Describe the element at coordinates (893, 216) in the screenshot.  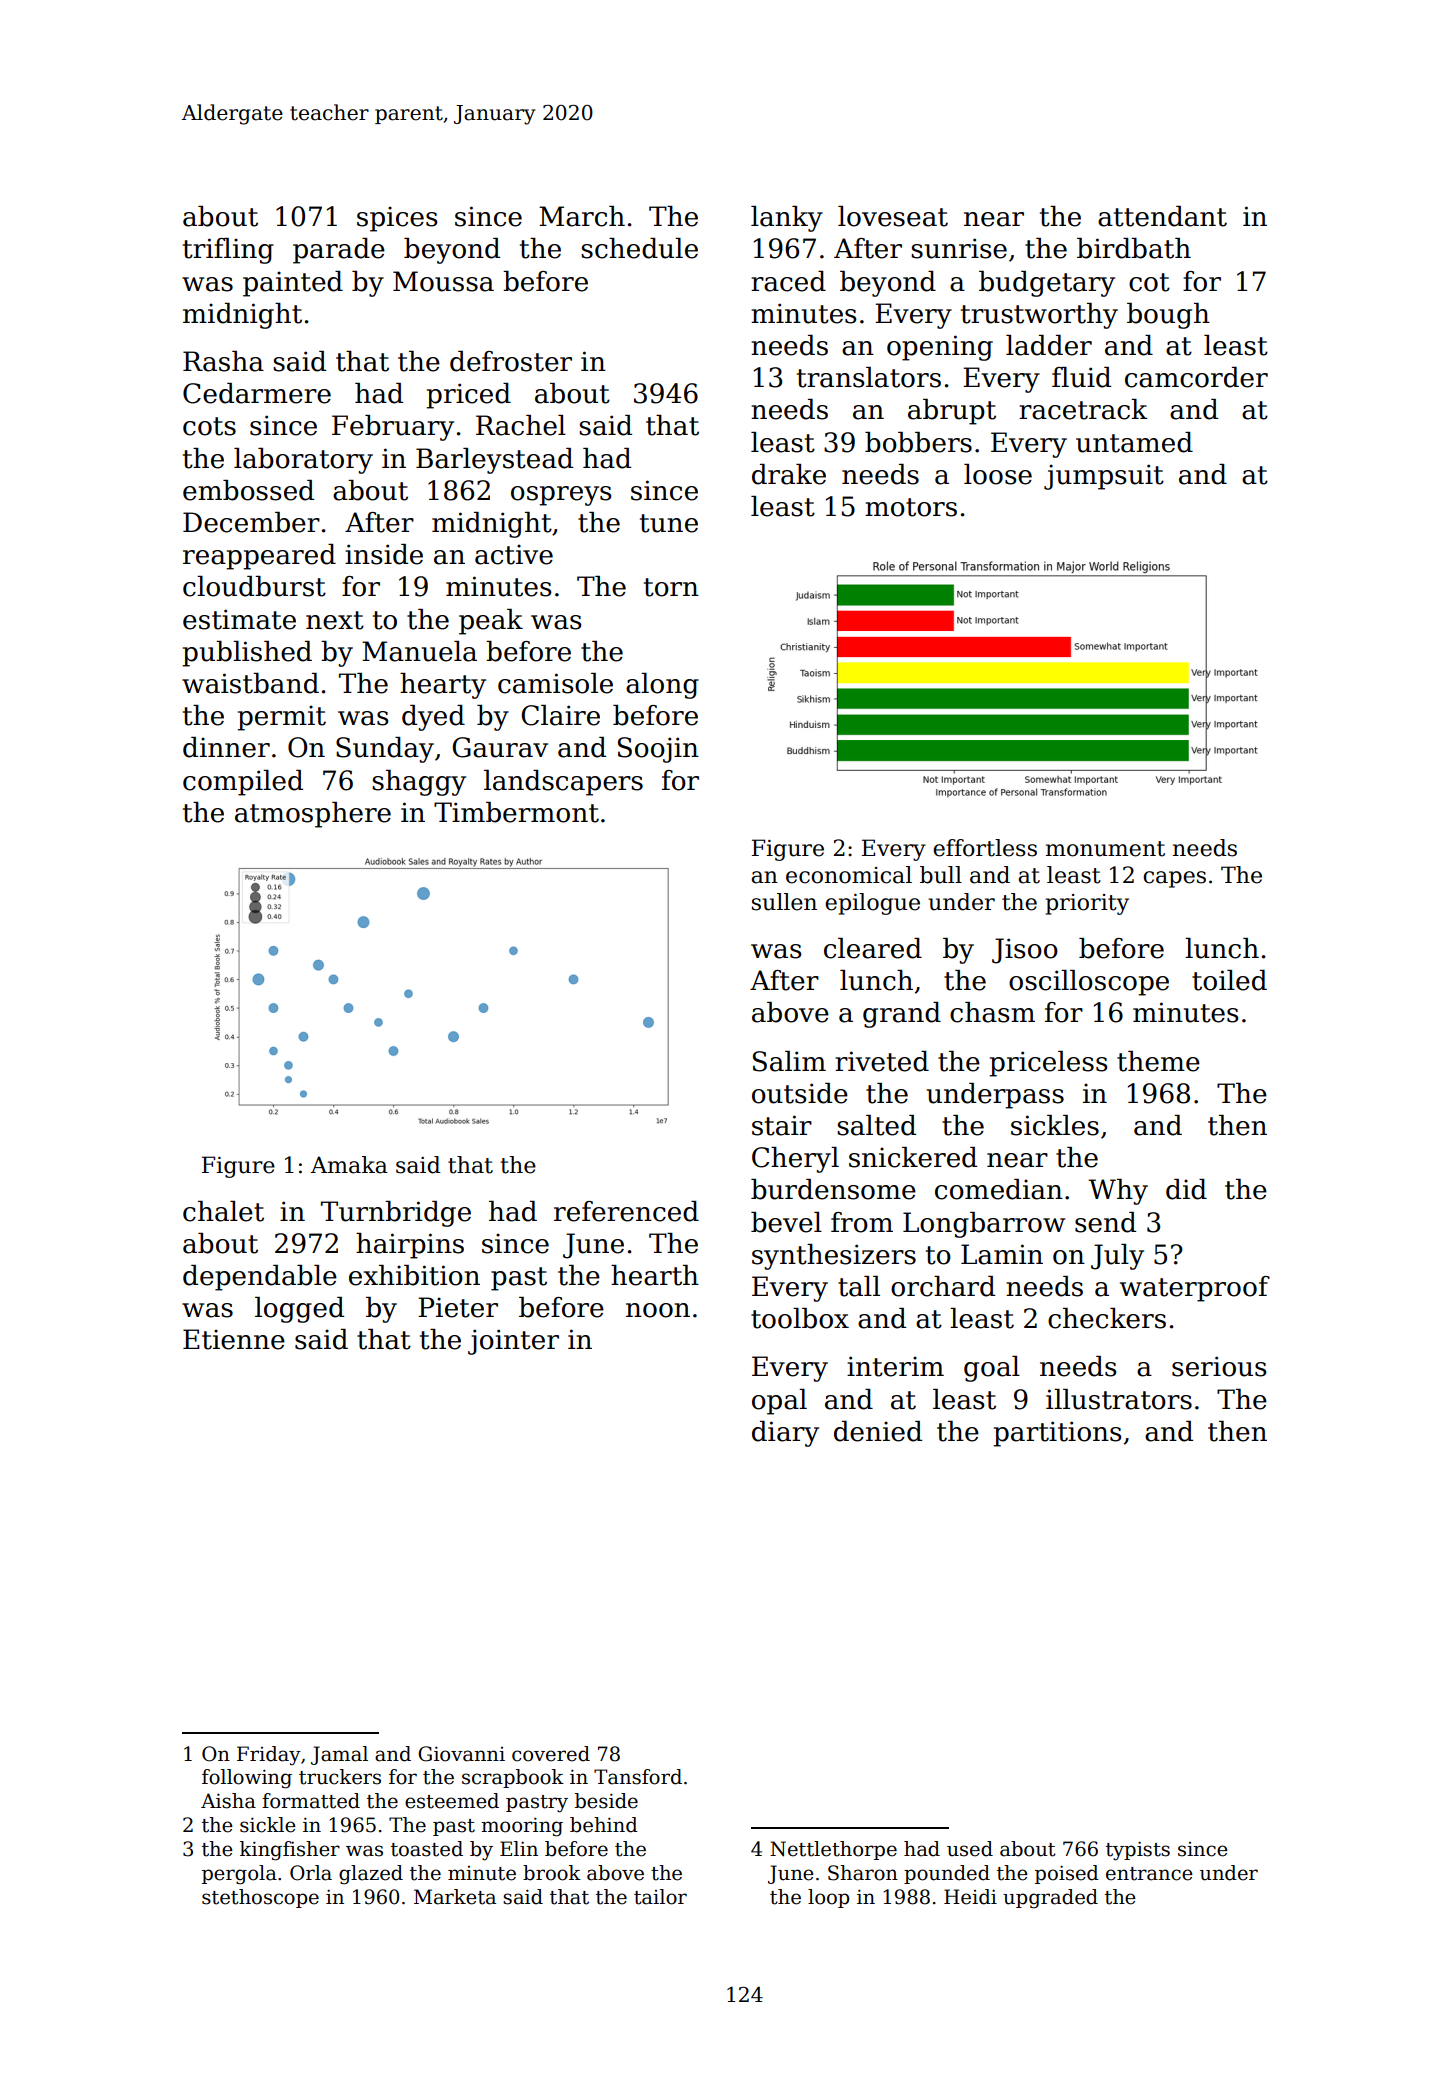
I see `loveseat` at that location.
